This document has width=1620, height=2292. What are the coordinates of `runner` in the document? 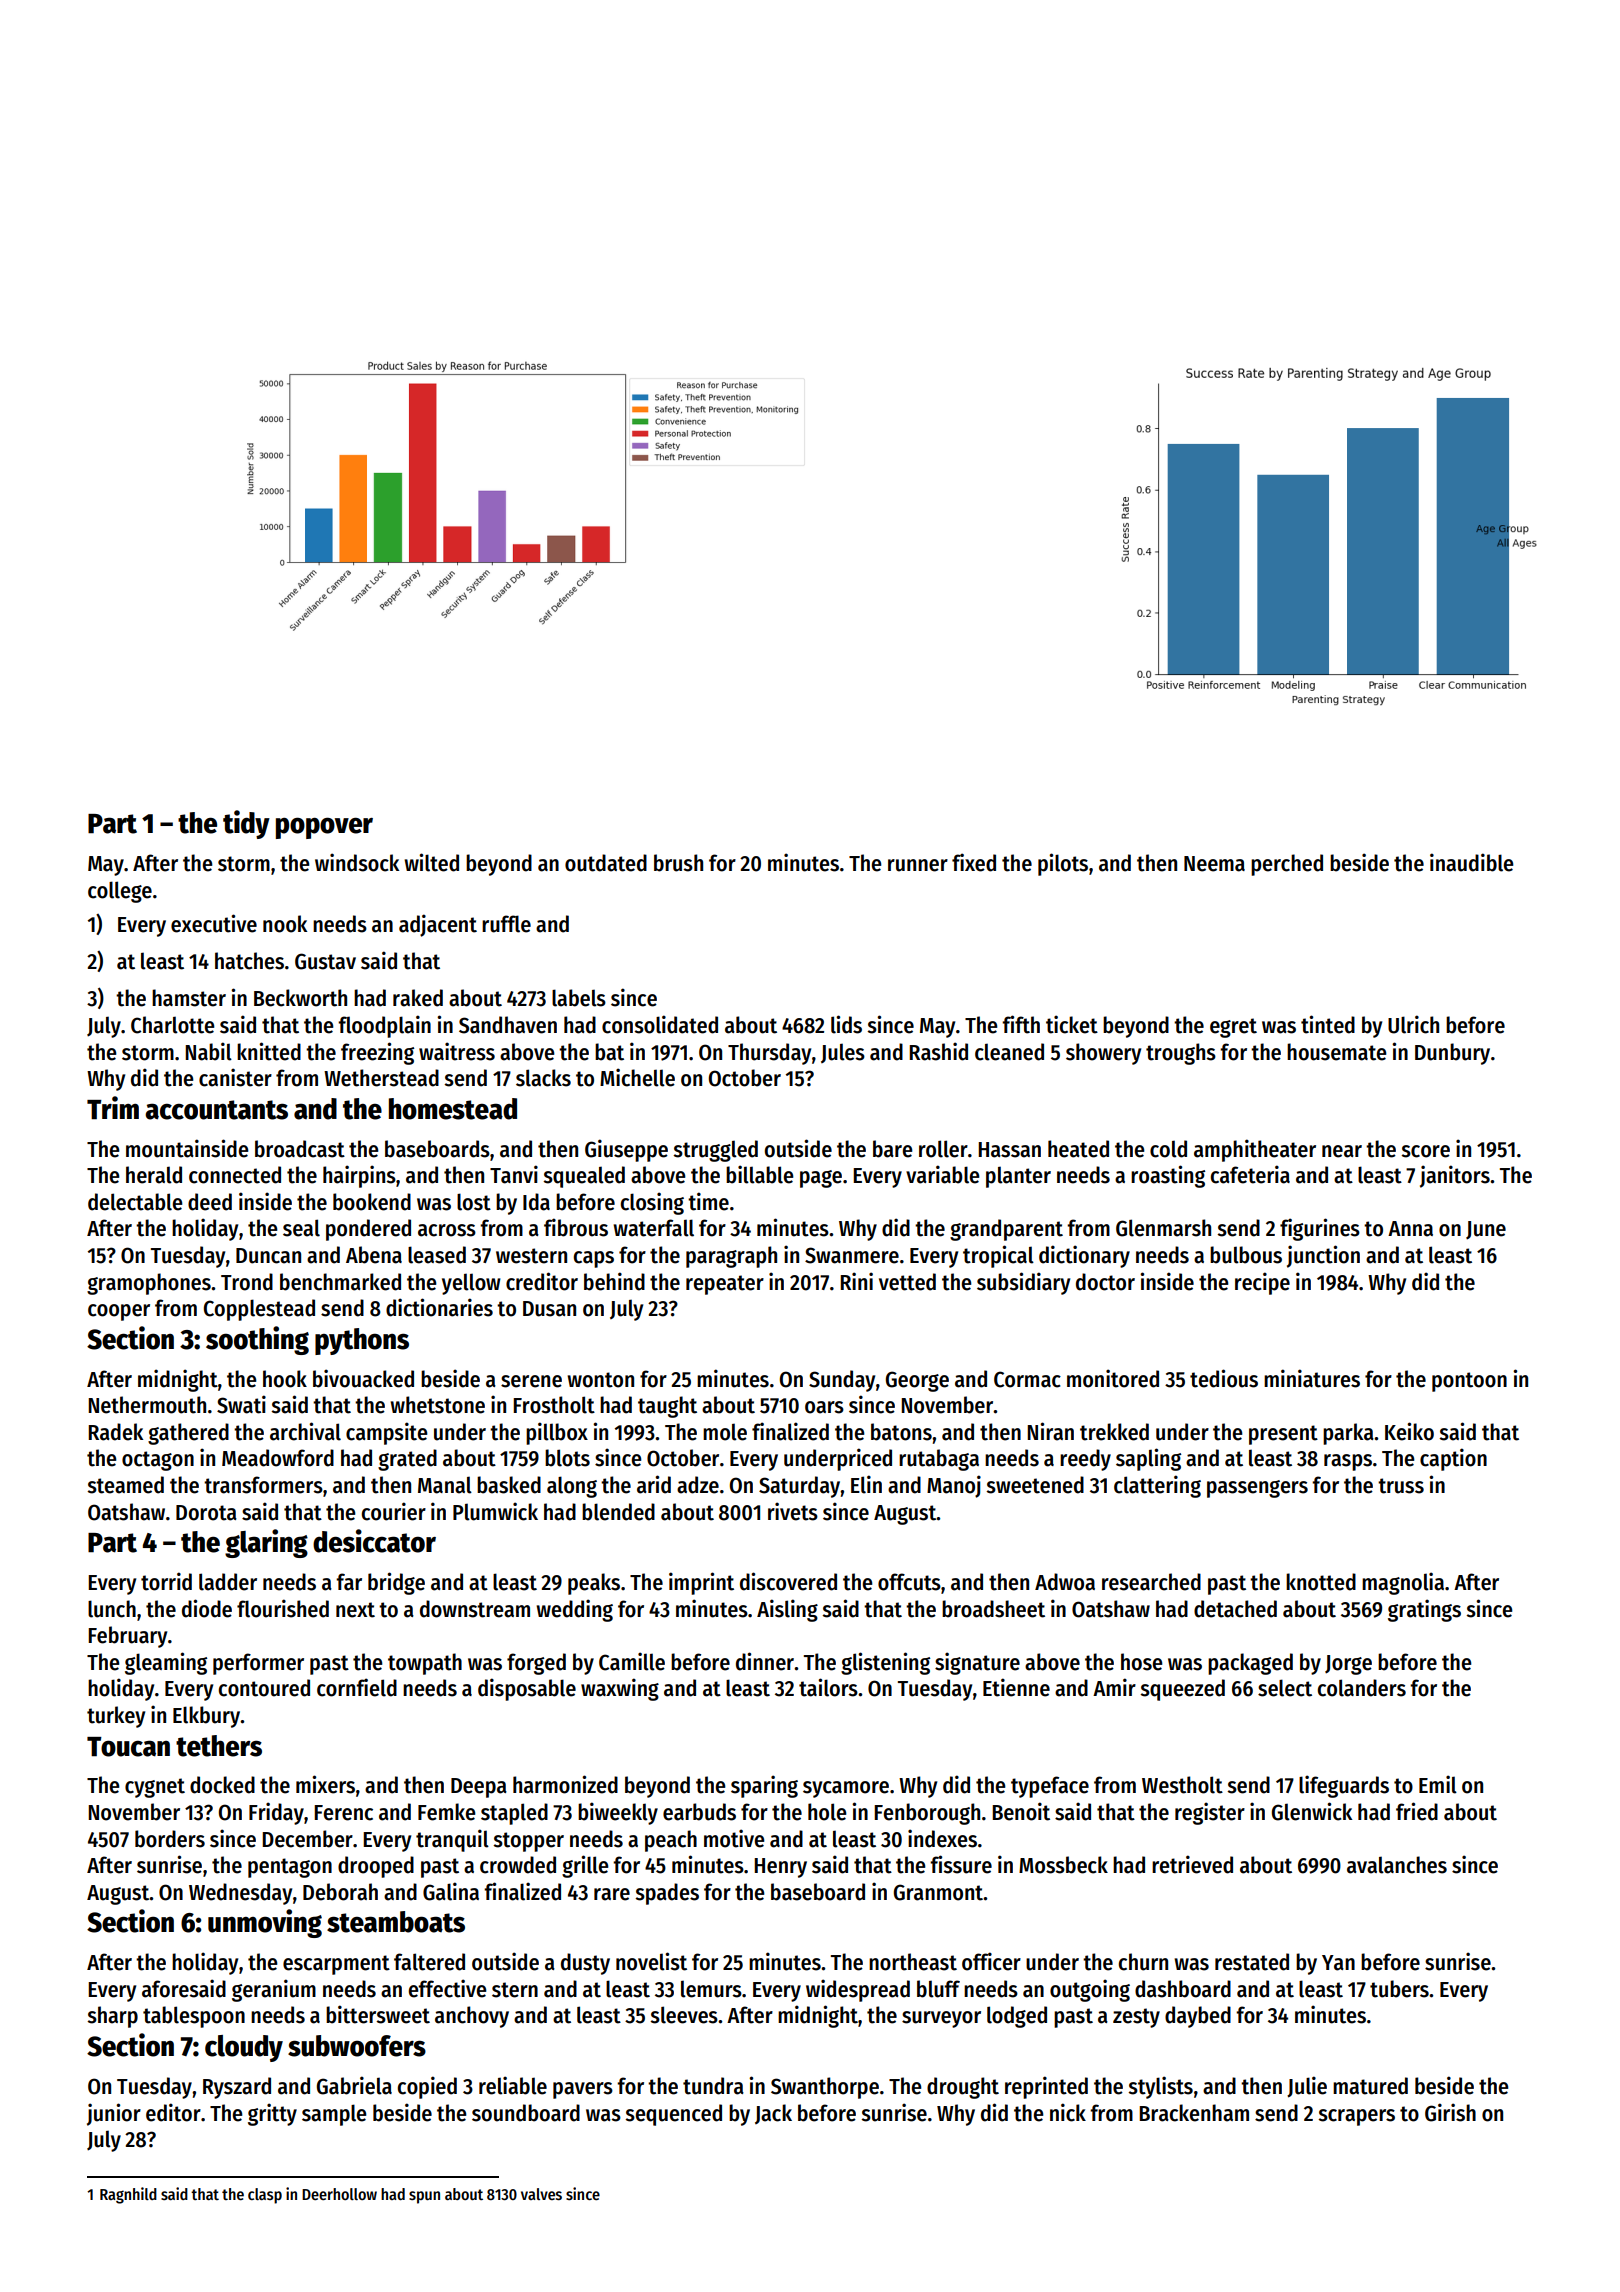 It's located at (918, 865).
